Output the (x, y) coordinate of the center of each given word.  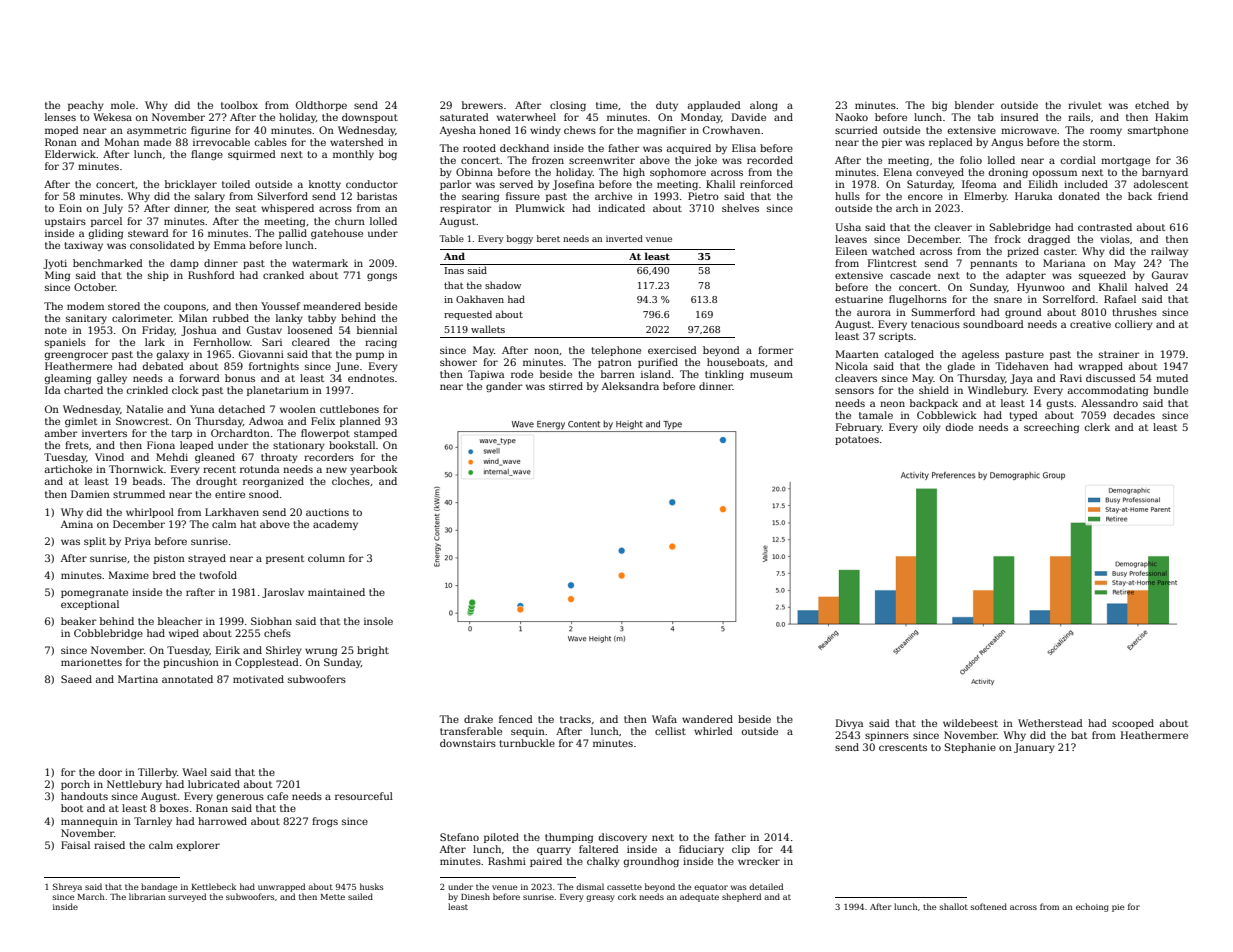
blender (974, 105)
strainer (1119, 354)
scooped (1133, 724)
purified (658, 363)
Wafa (664, 719)
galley (112, 379)
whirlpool (150, 513)
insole (378, 621)
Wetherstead (1050, 723)
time (607, 105)
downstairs (468, 743)
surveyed (187, 897)
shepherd (741, 897)
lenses (60, 117)
